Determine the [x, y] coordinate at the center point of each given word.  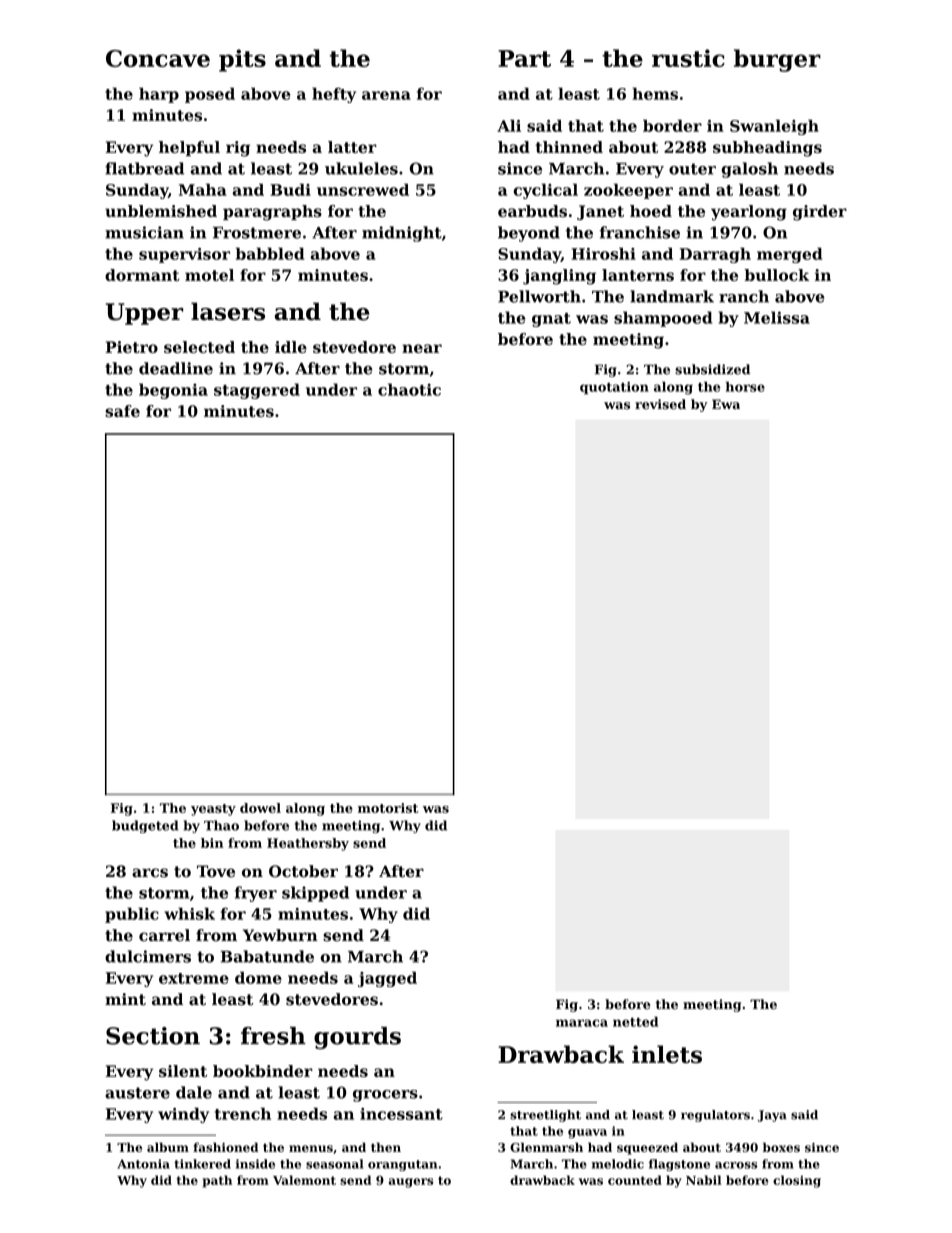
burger [777, 60]
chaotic [409, 389]
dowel [260, 808]
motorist [388, 808]
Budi [290, 189]
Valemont [304, 1180]
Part [524, 58]
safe [122, 411]
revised [660, 404]
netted [635, 1021]
